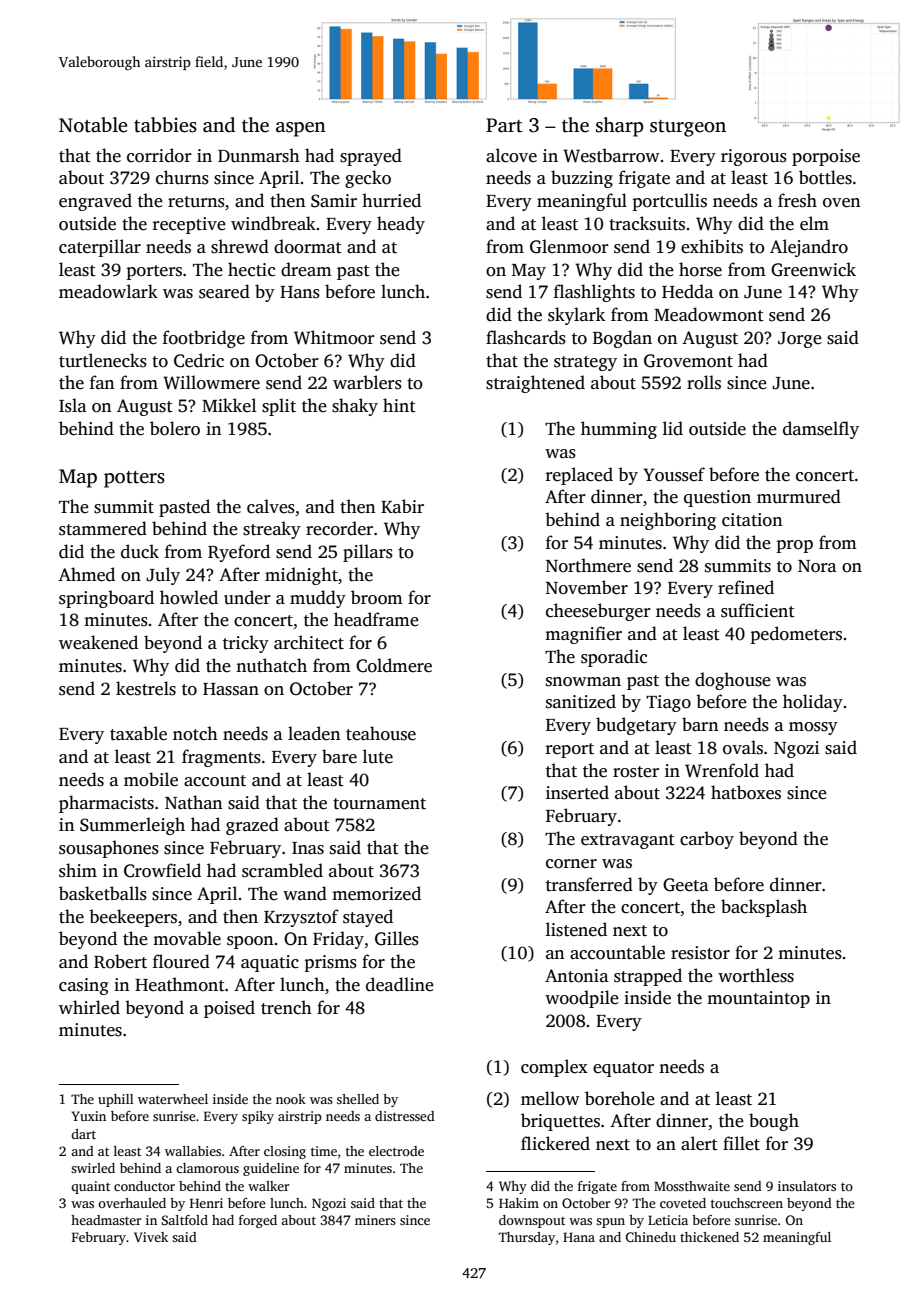 Image resolution: width=924 pixels, height=1314 pixels. Describe the element at coordinates (619, 430) in the image. I see `humming` at that location.
